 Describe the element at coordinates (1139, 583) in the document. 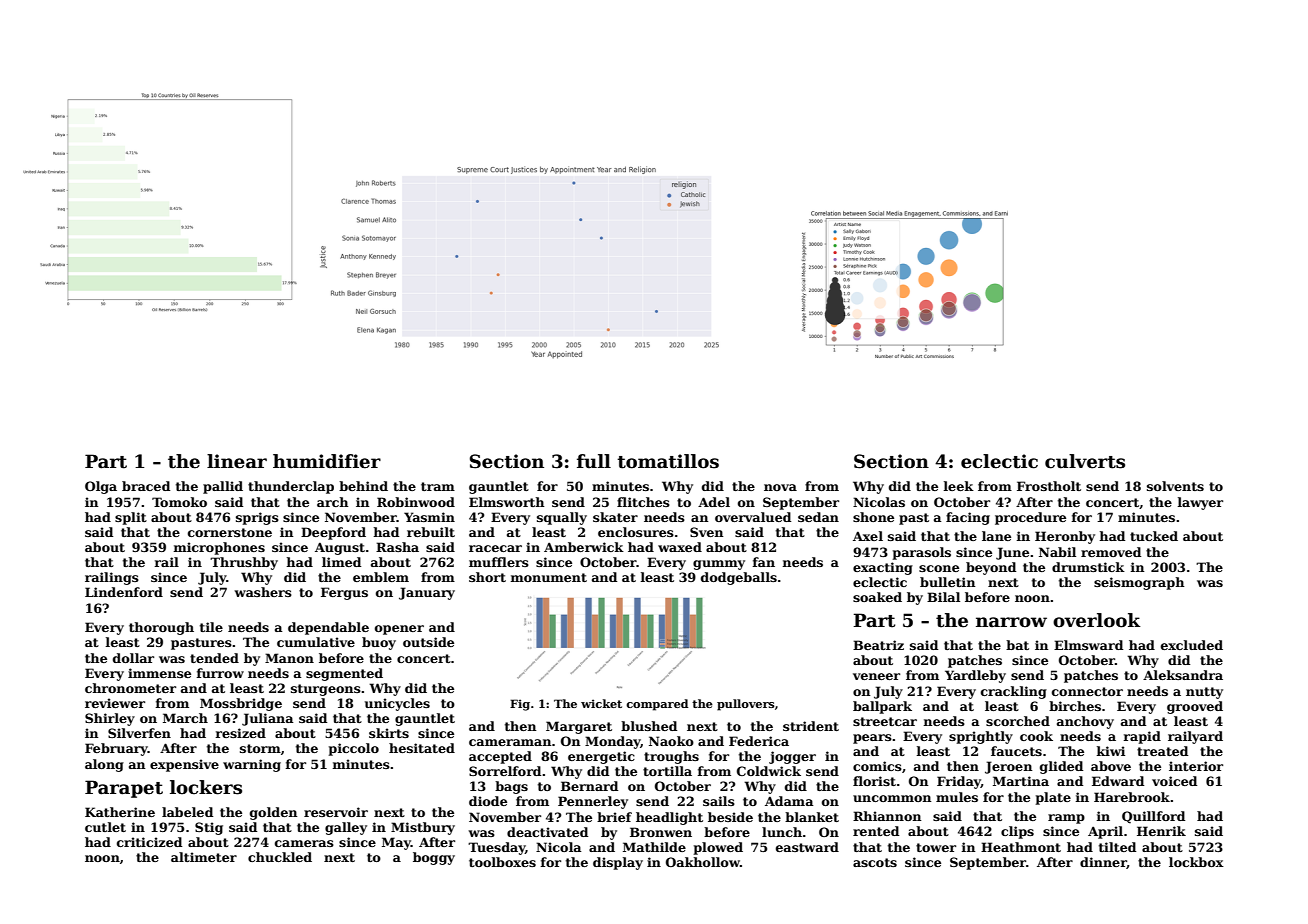

I see `seismograph` at that location.
